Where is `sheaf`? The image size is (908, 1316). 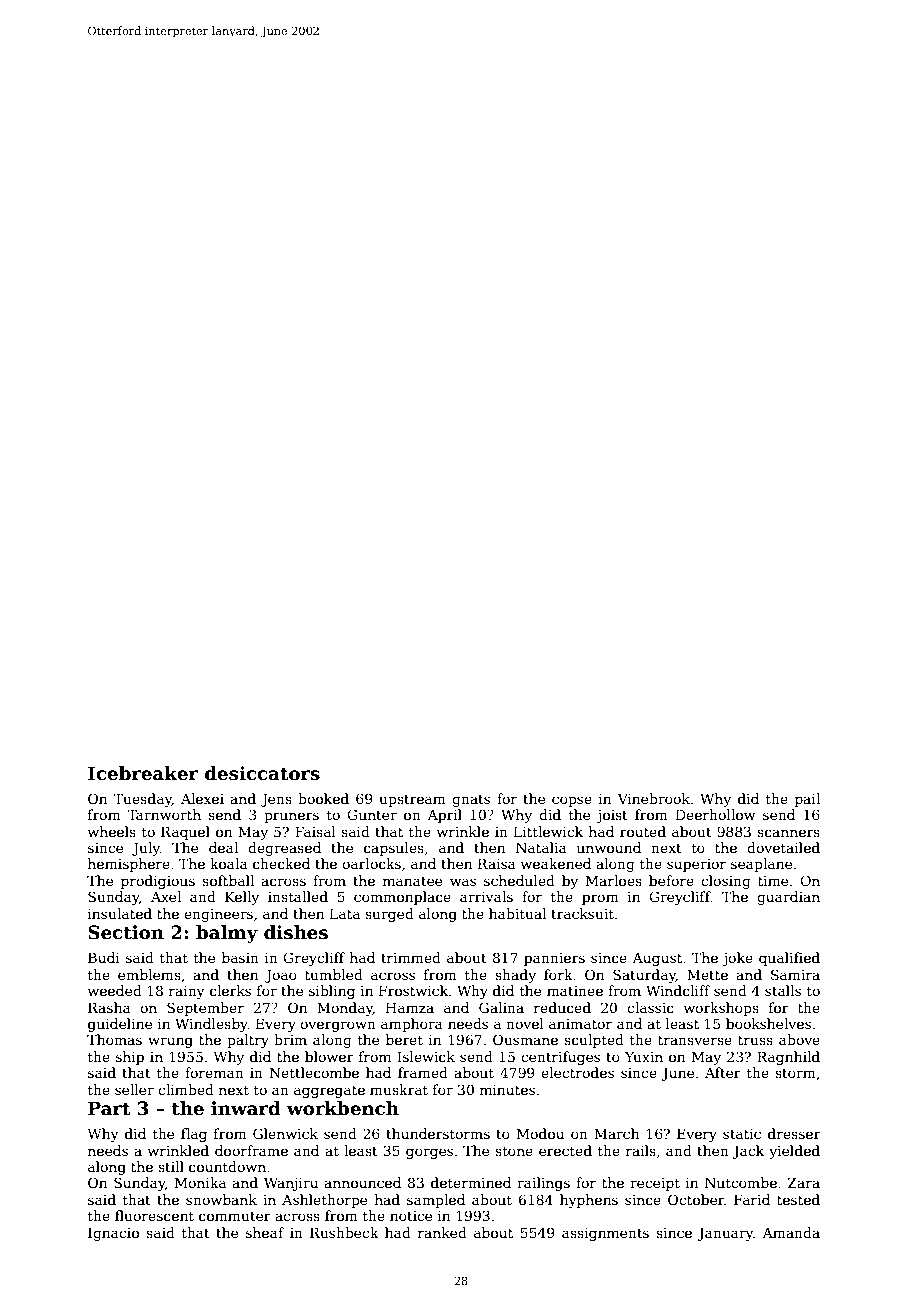 sheaf is located at coordinates (265, 1232).
